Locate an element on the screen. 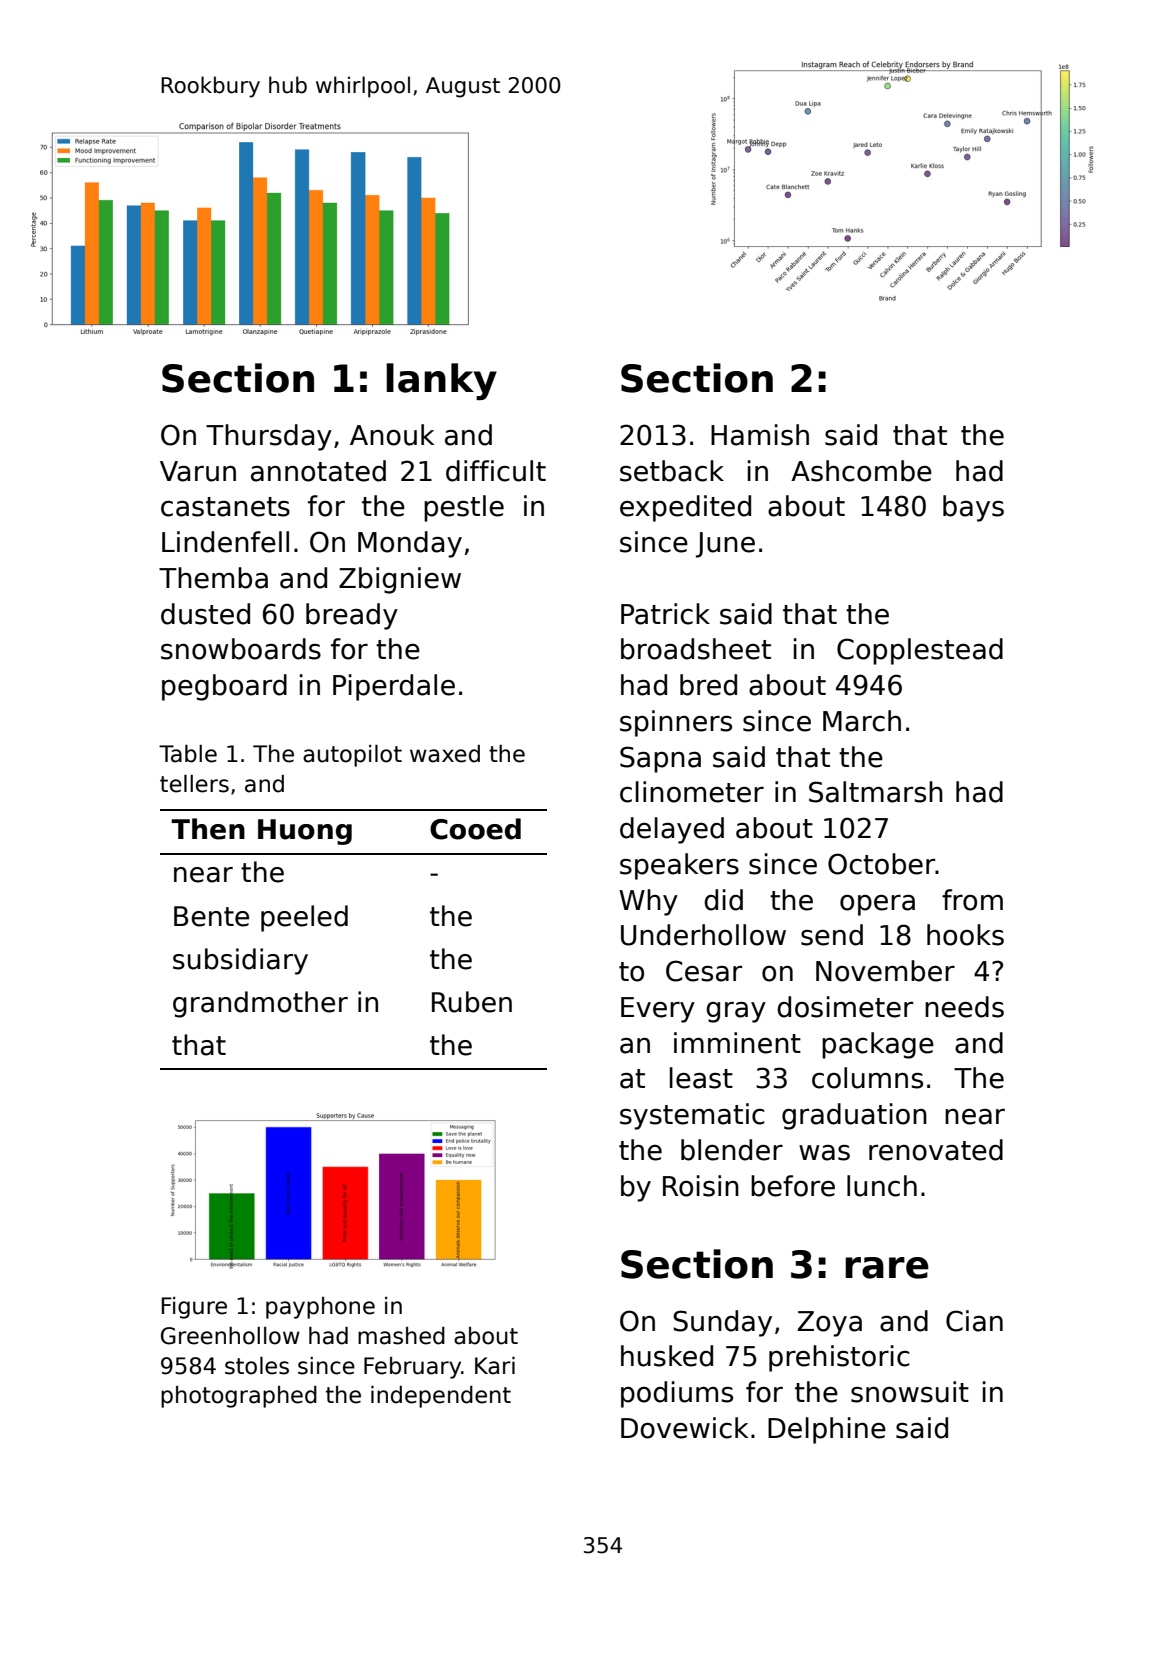  Ashcombe is located at coordinates (861, 471).
